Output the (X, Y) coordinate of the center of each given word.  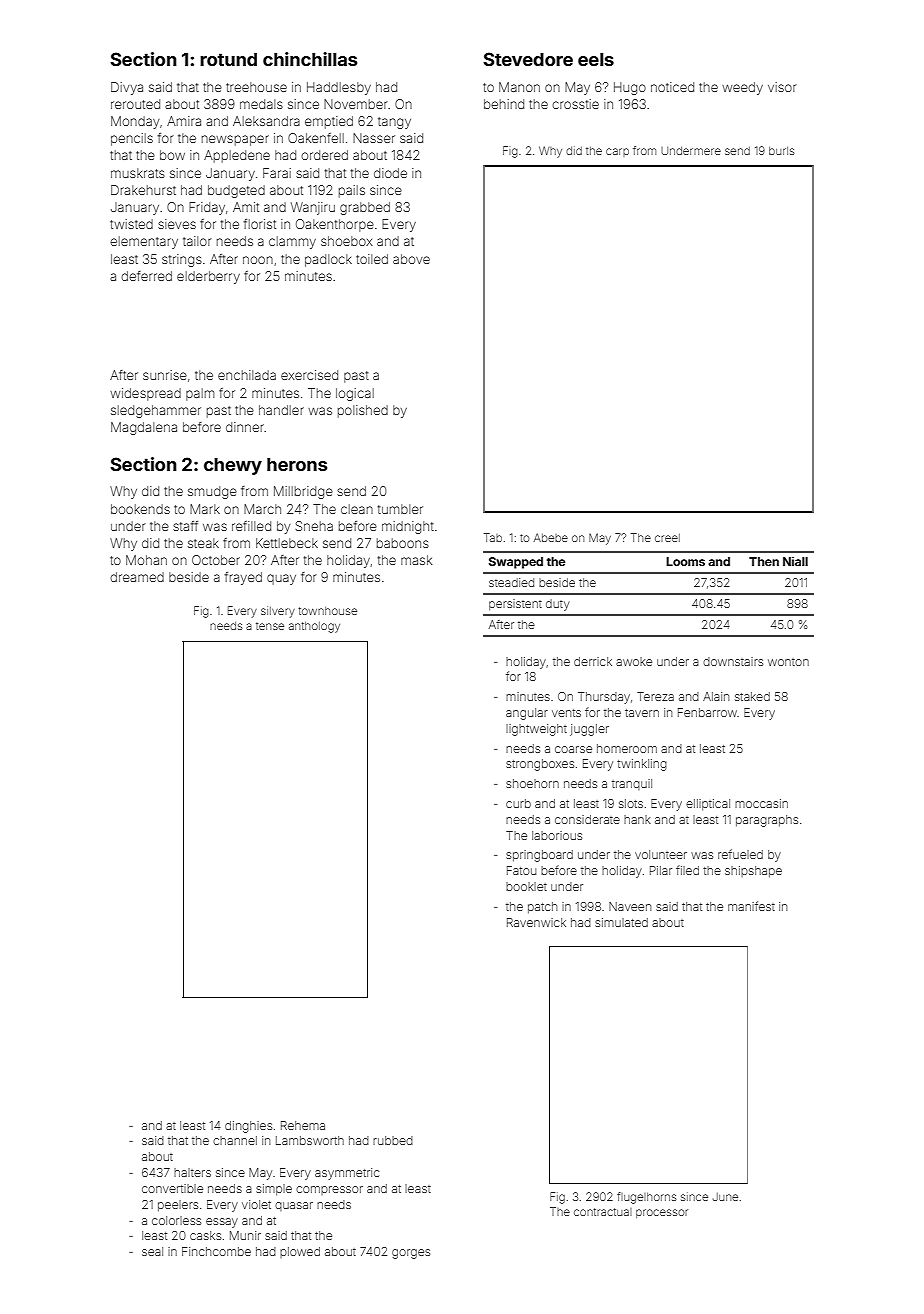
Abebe (551, 537)
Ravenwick (536, 922)
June (725, 1197)
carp (617, 152)
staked (752, 696)
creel (667, 538)
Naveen (630, 906)
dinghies (248, 1127)
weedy (742, 88)
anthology (314, 627)
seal (152, 1251)
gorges (411, 1254)
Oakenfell (316, 138)
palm (200, 394)
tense (270, 626)
